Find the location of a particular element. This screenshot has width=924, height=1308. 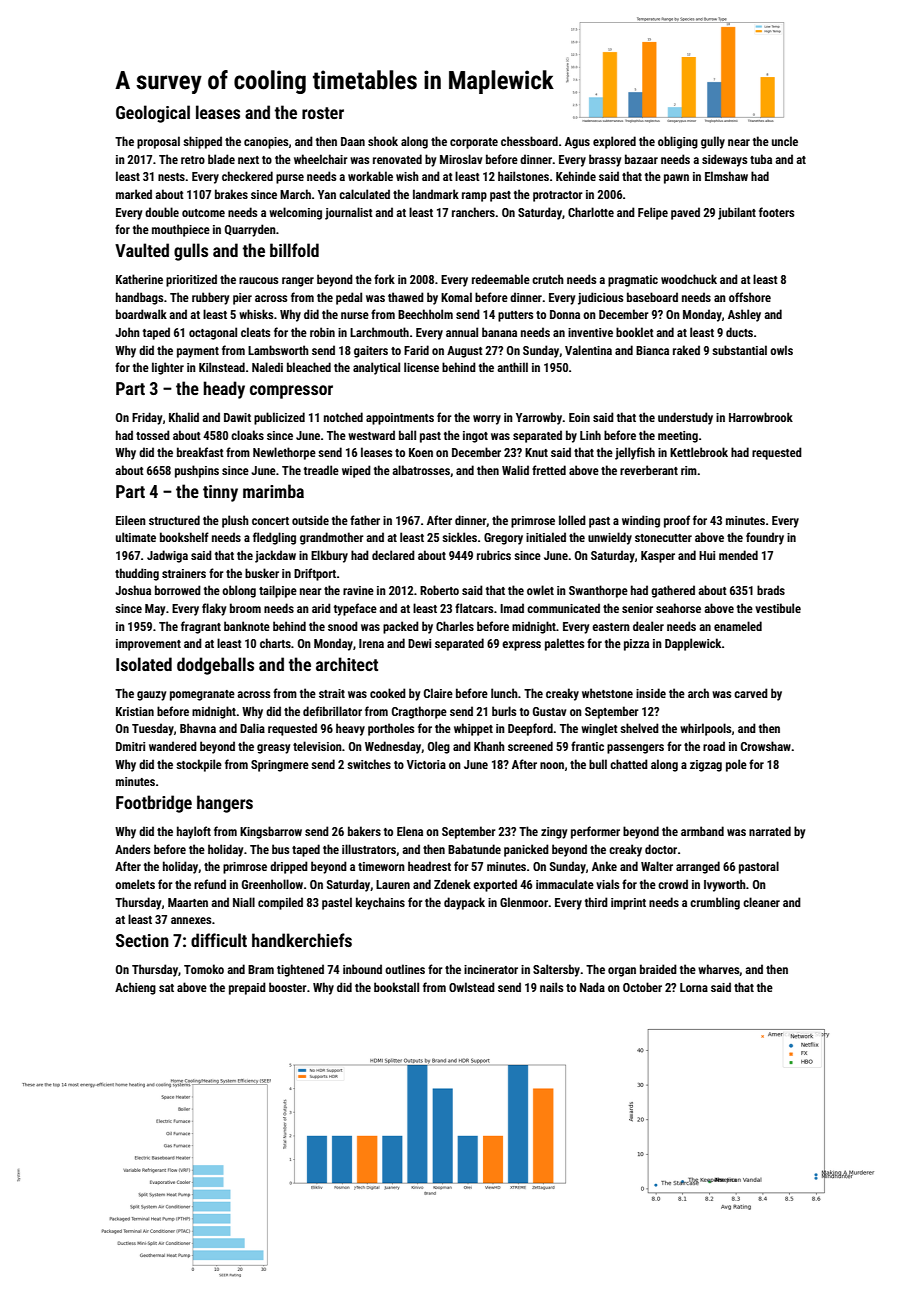

outlines is located at coordinates (405, 969).
